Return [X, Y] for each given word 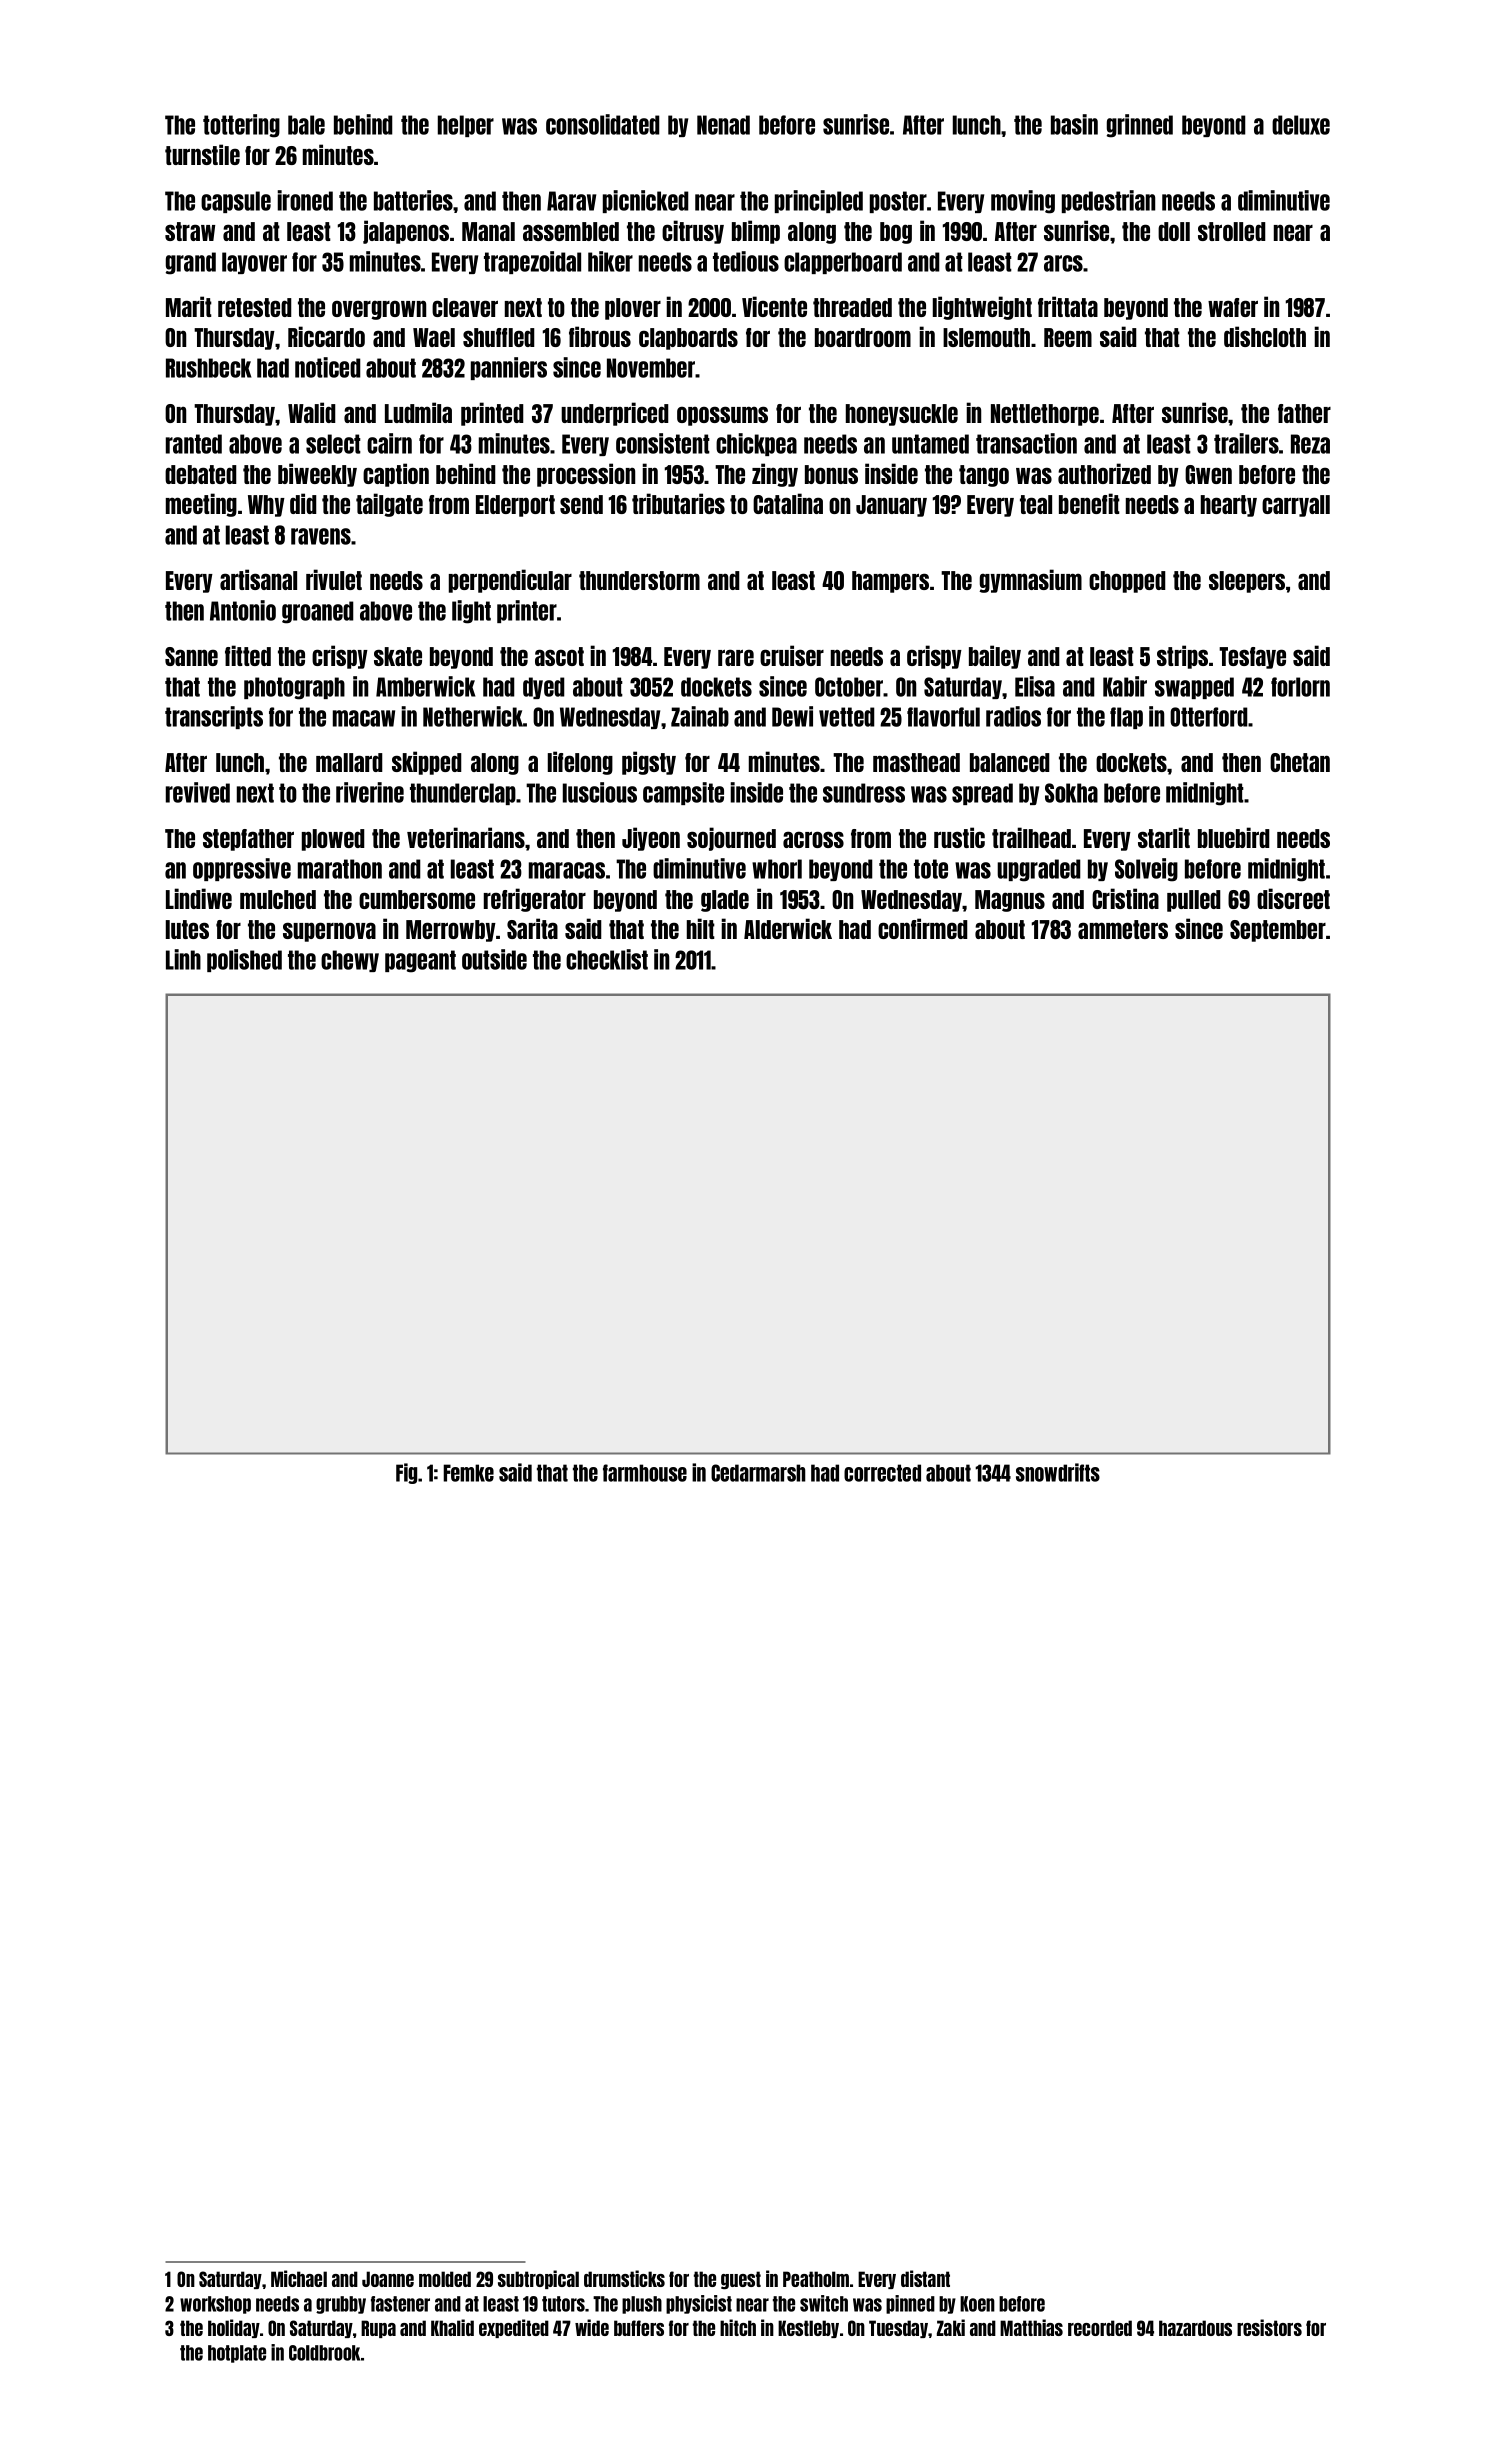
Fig [406, 1473]
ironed [305, 200]
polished [244, 960]
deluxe [1301, 125]
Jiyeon [651, 839]
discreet [1293, 898]
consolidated [603, 124]
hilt [701, 928]
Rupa [378, 2329]
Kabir [1125, 686]
